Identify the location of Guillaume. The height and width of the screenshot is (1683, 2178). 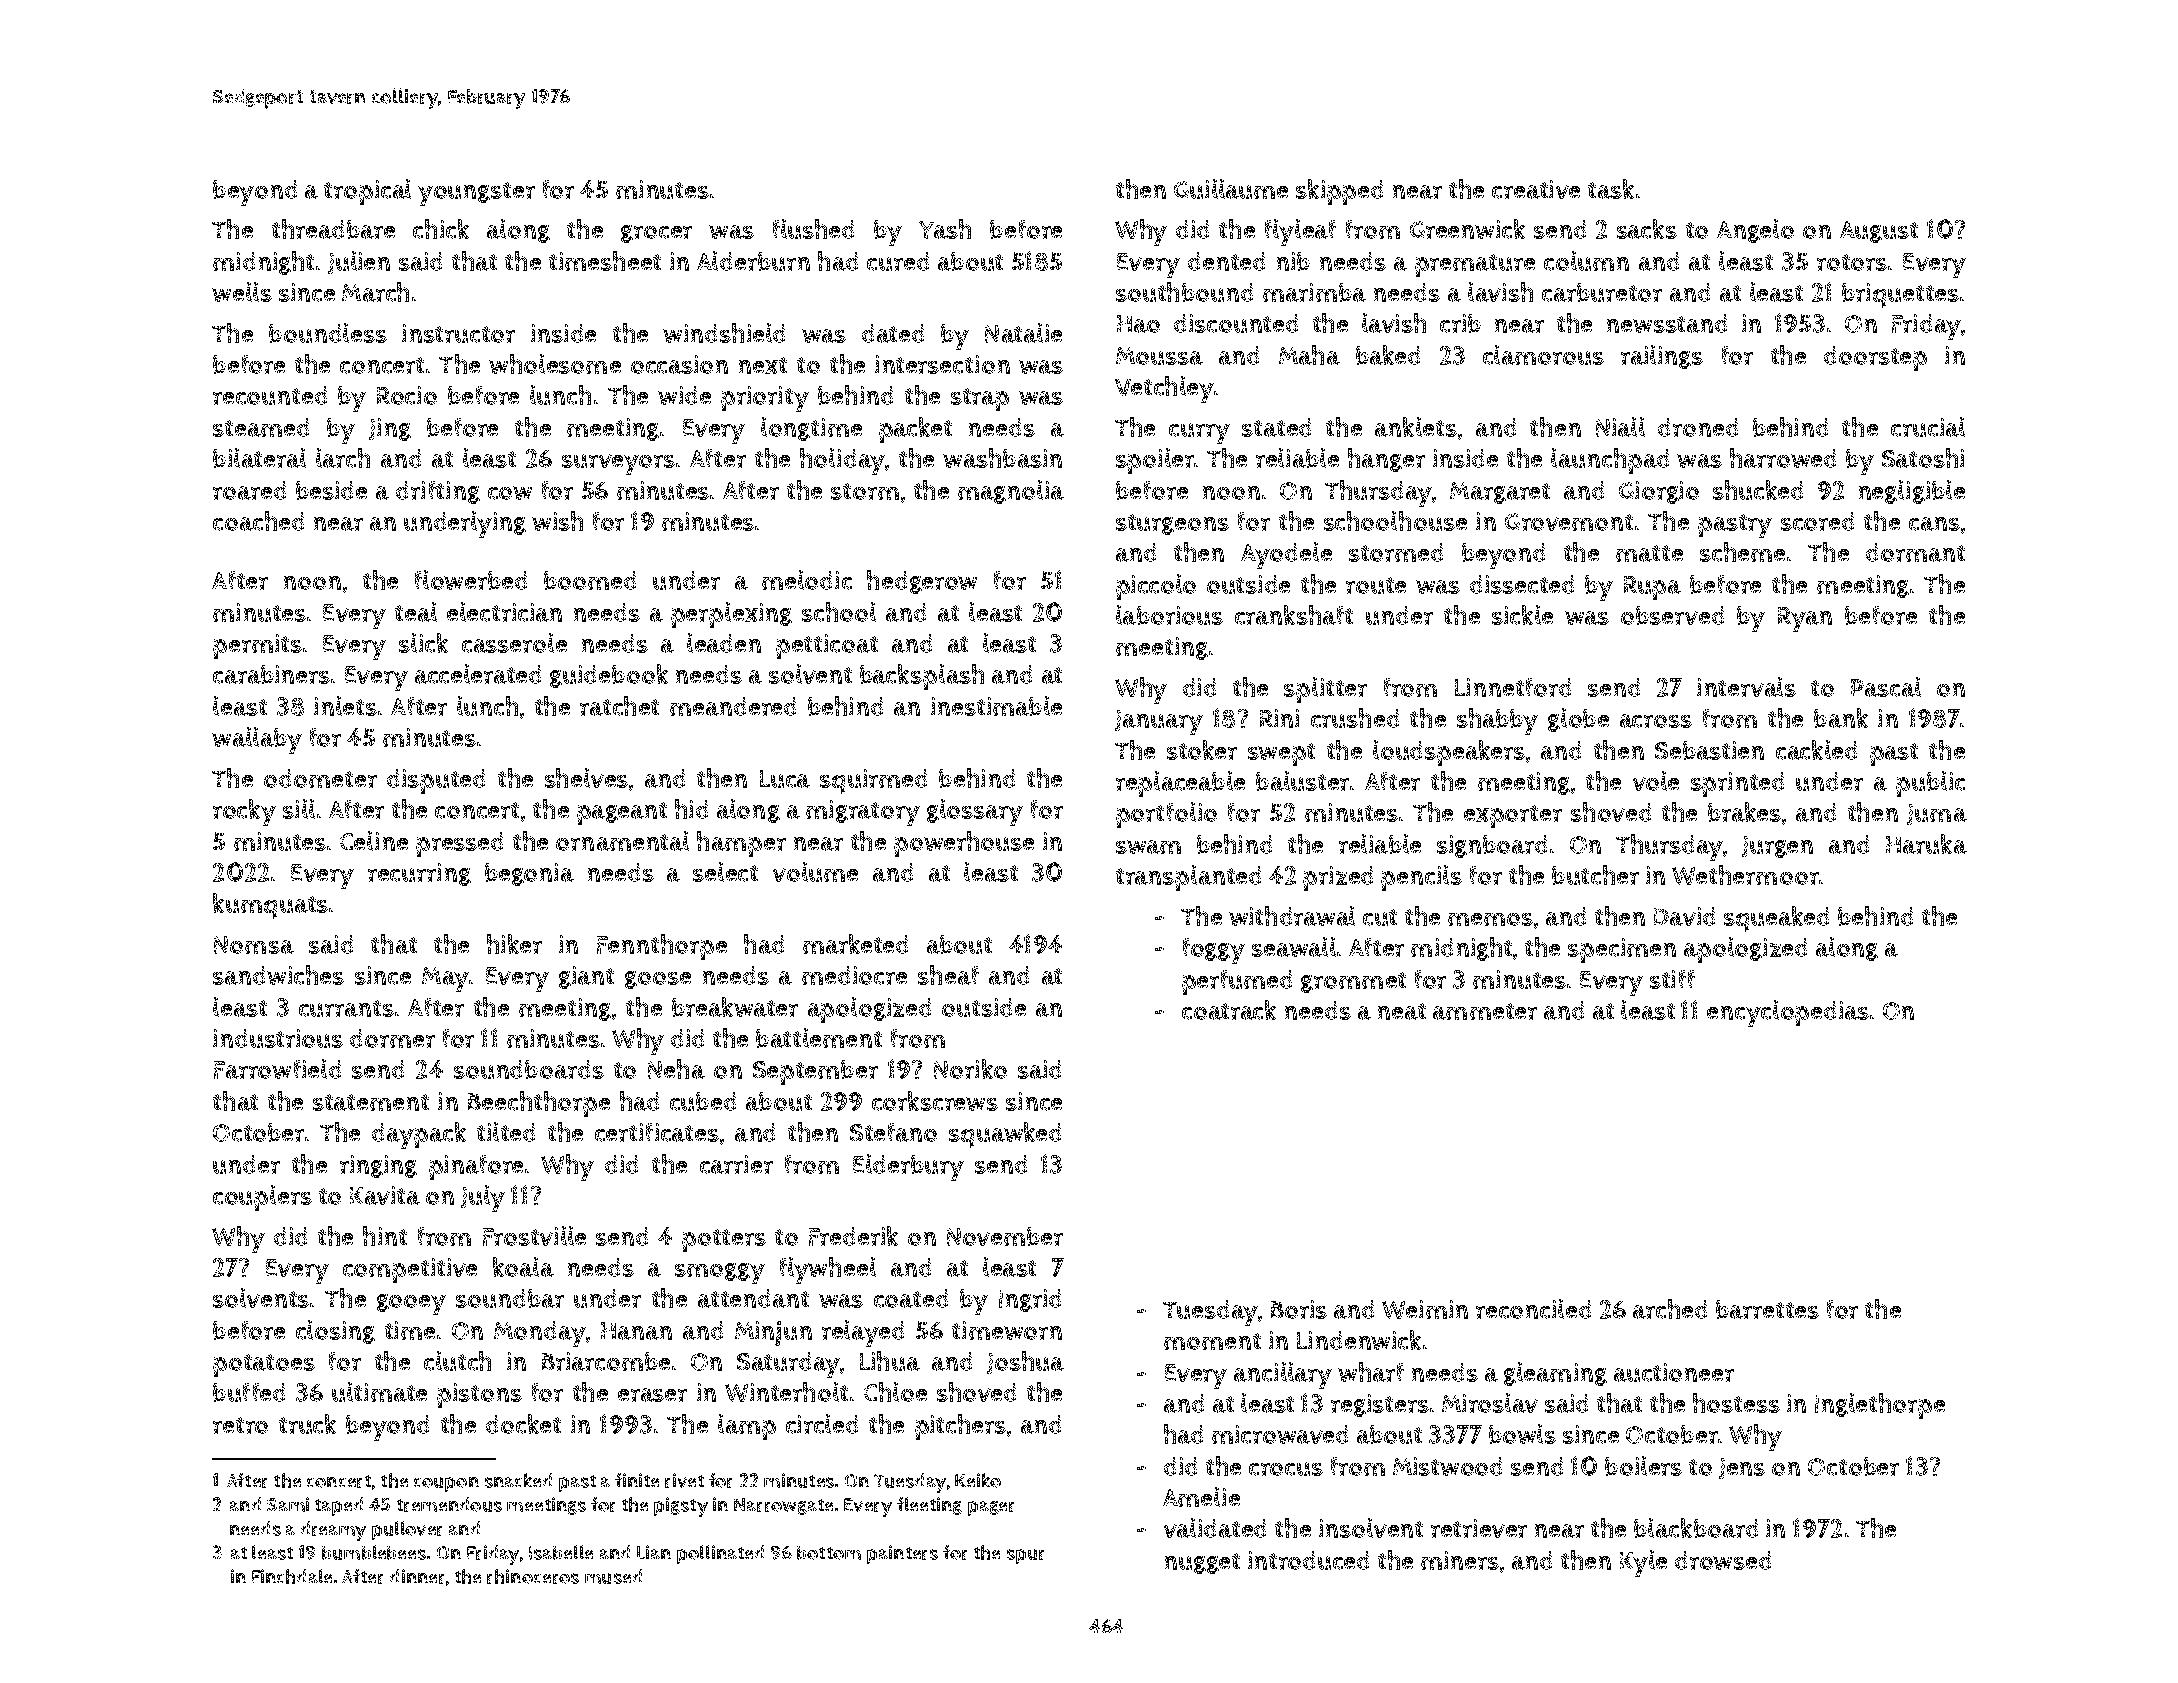
(1231, 189).
